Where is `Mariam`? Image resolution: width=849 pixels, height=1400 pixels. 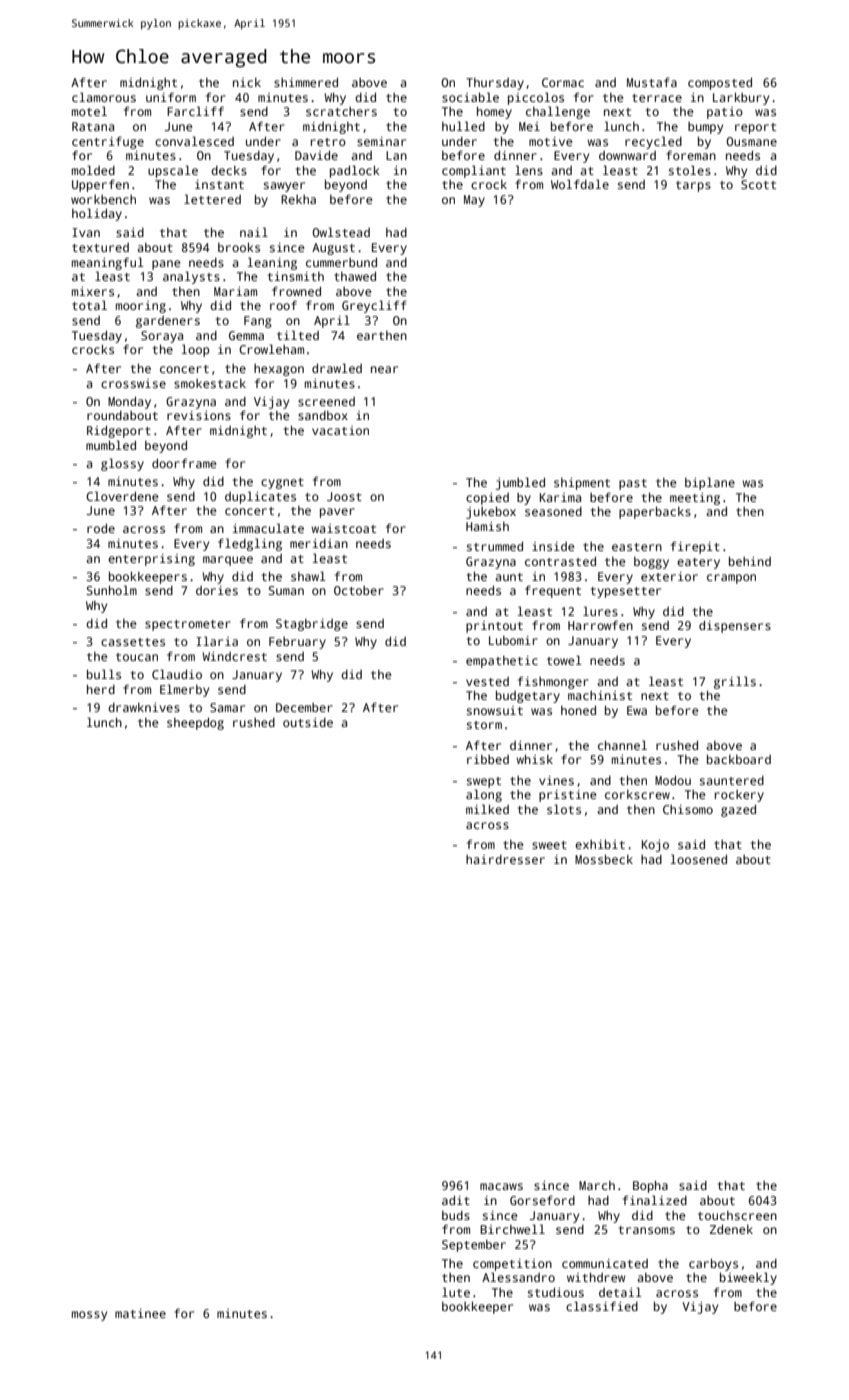
Mariam is located at coordinates (235, 291).
